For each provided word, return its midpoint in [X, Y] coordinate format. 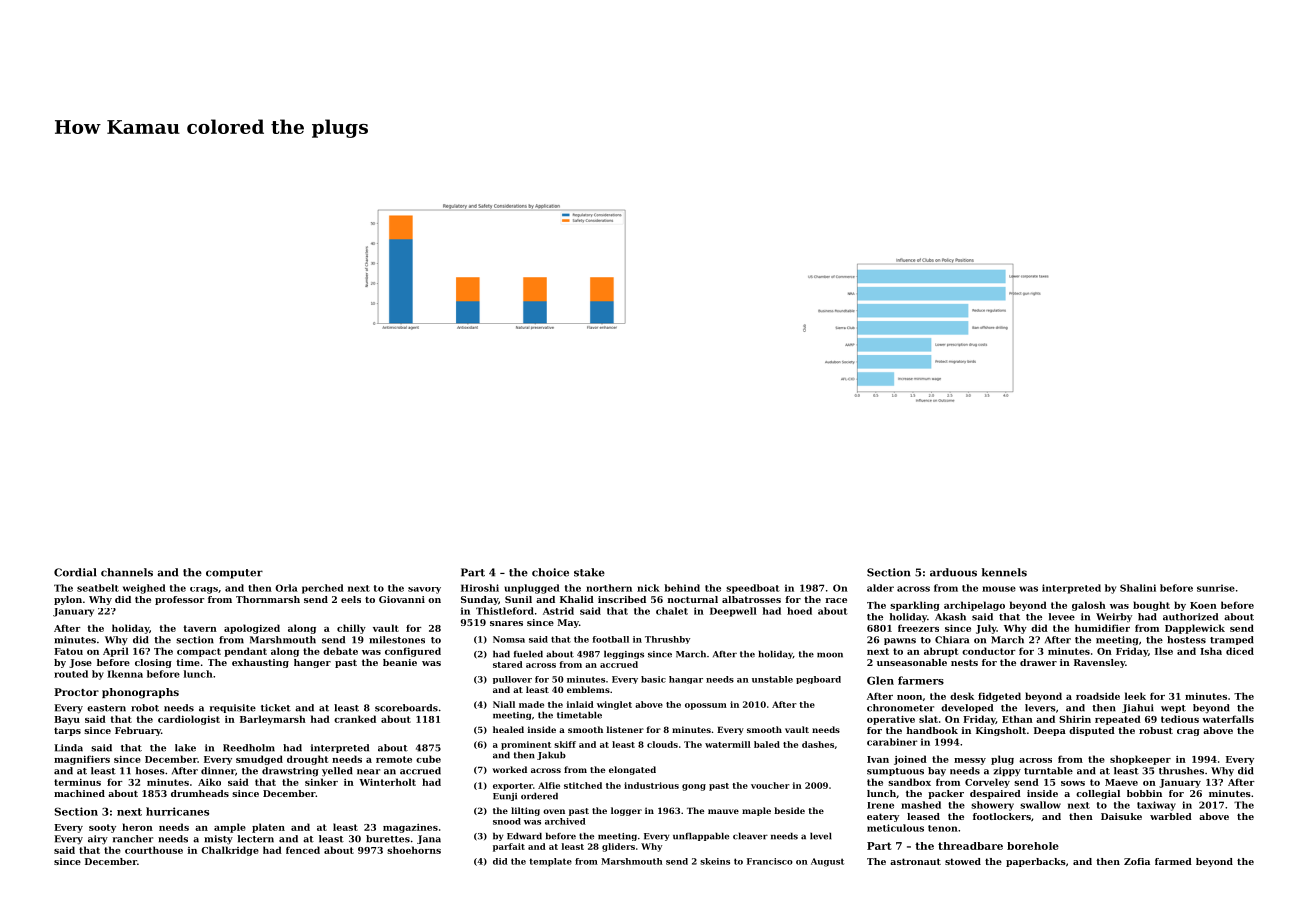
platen [268, 828]
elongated [632, 770]
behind [682, 588]
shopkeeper [1140, 760]
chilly [351, 629]
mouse [999, 589]
